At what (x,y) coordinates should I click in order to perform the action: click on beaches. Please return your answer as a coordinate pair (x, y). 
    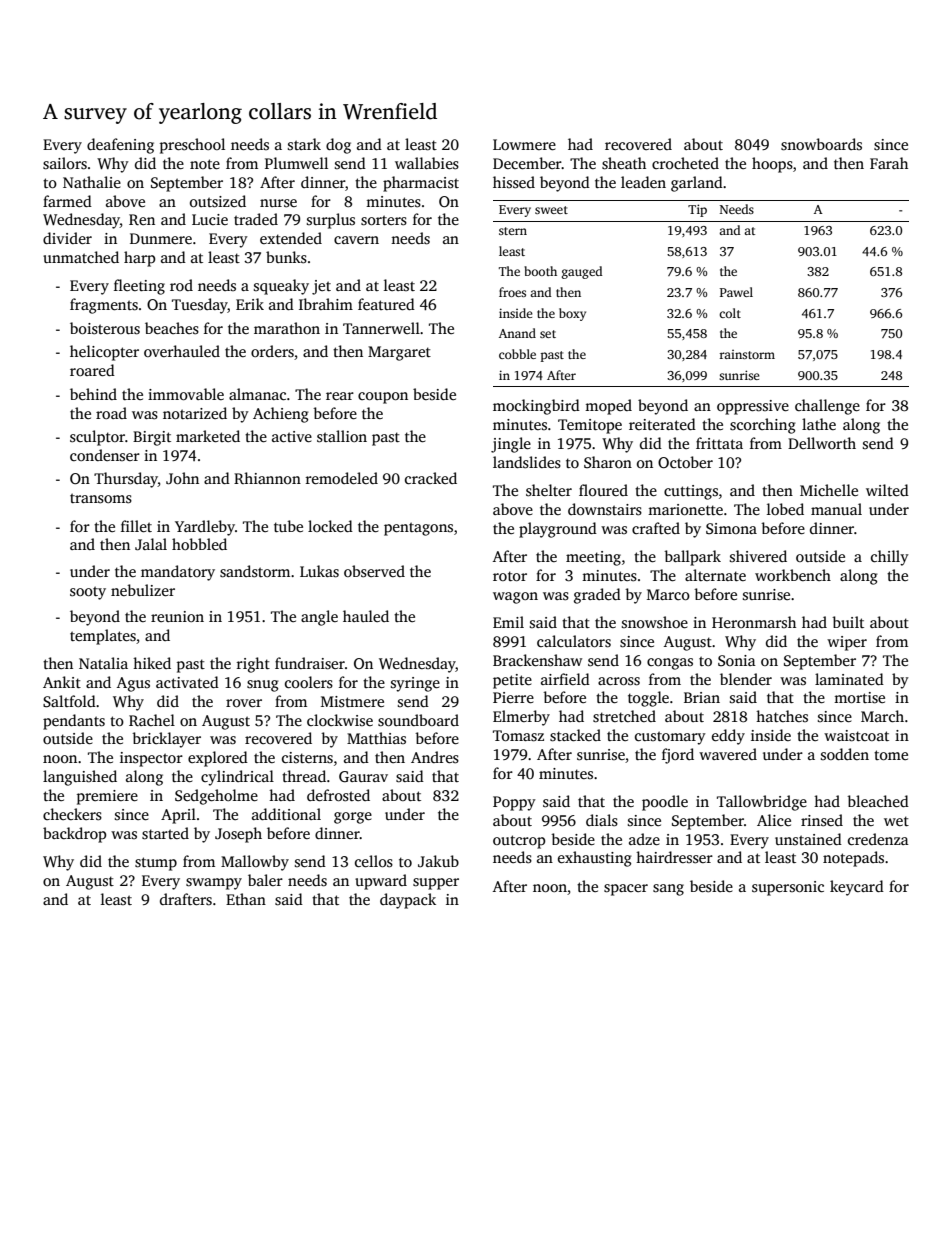
    Looking at the image, I should click on (172, 328).
